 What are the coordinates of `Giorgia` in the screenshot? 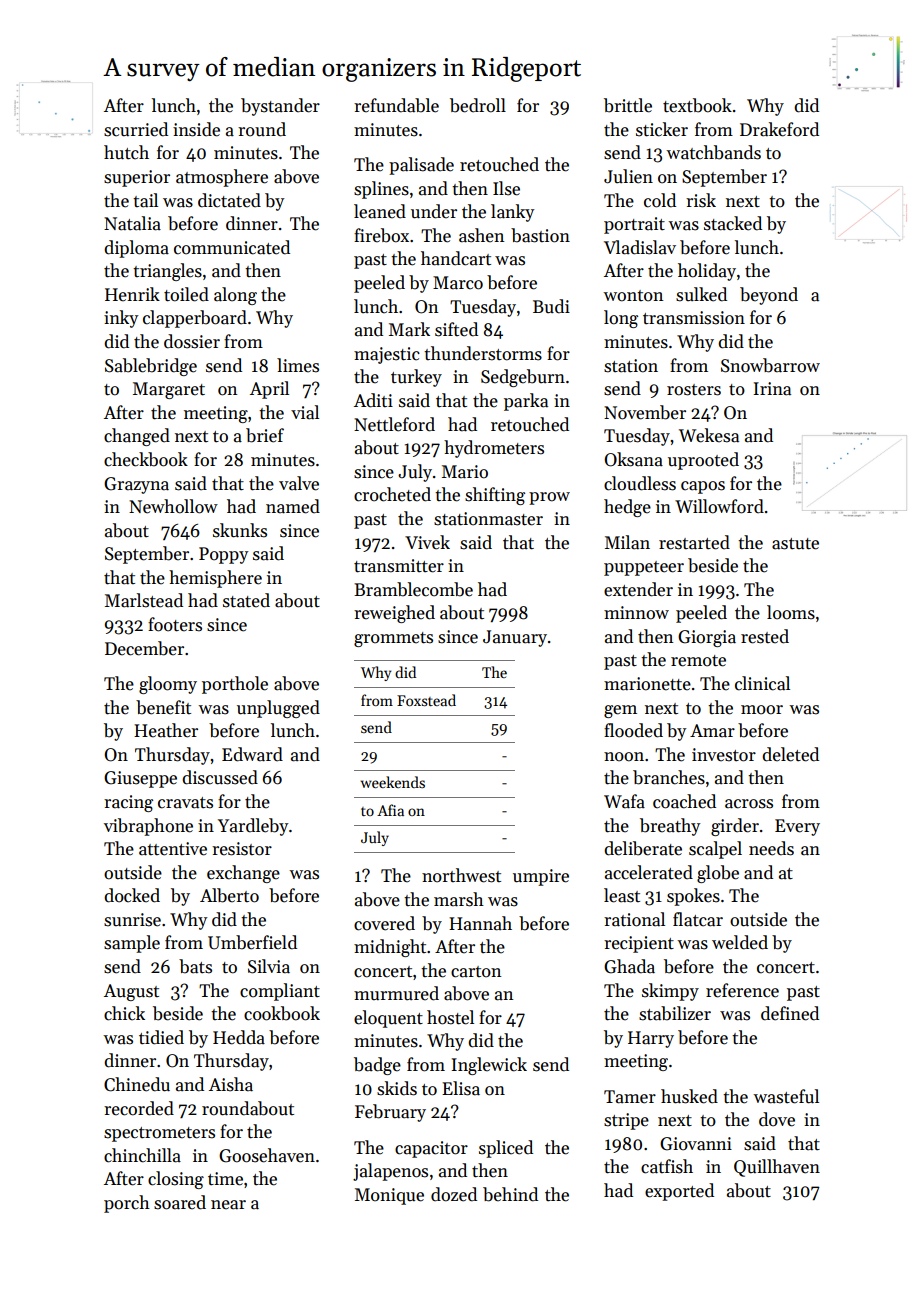 It's located at (707, 638).
